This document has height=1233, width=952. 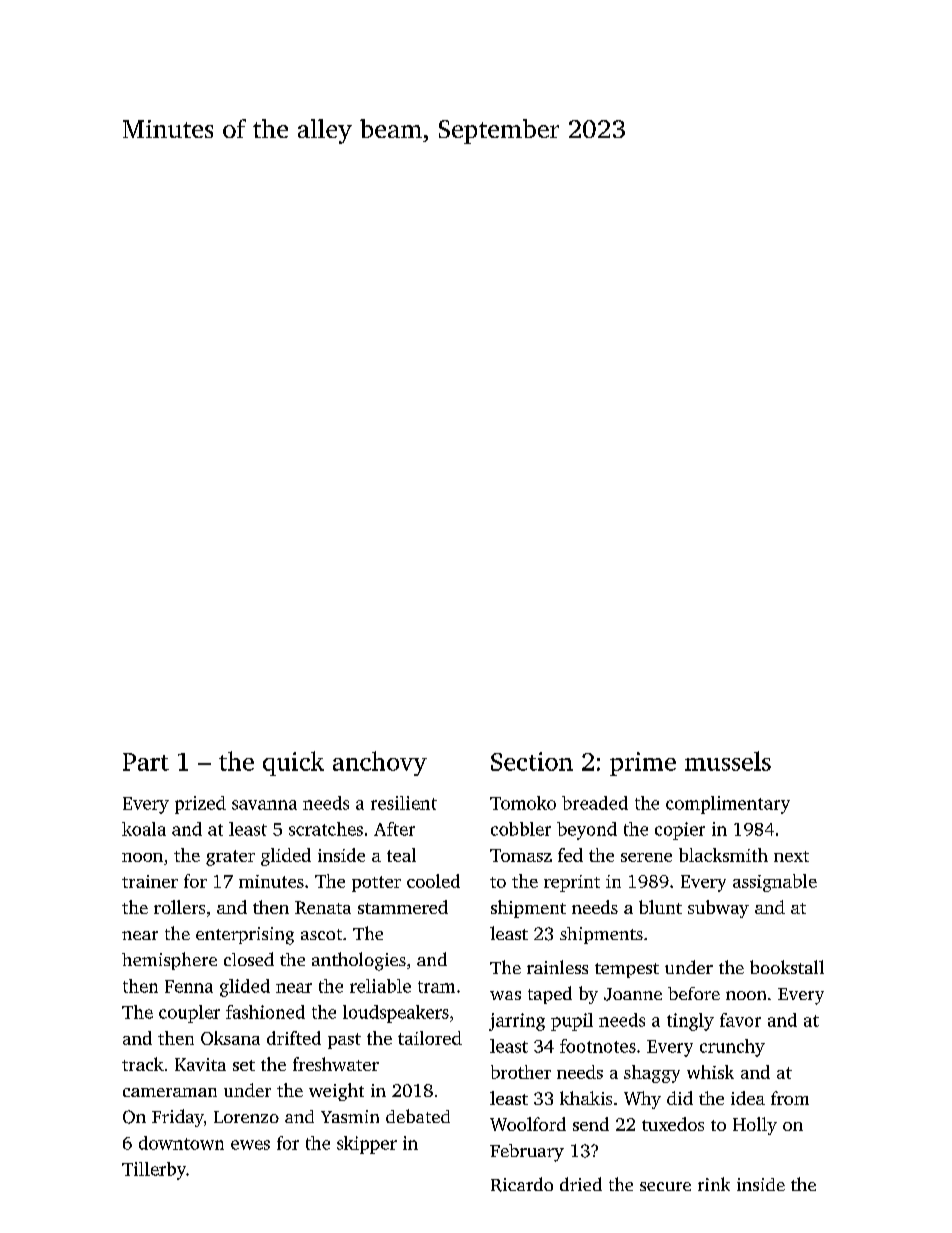 I want to click on Tillerby, so click(x=154, y=1171).
